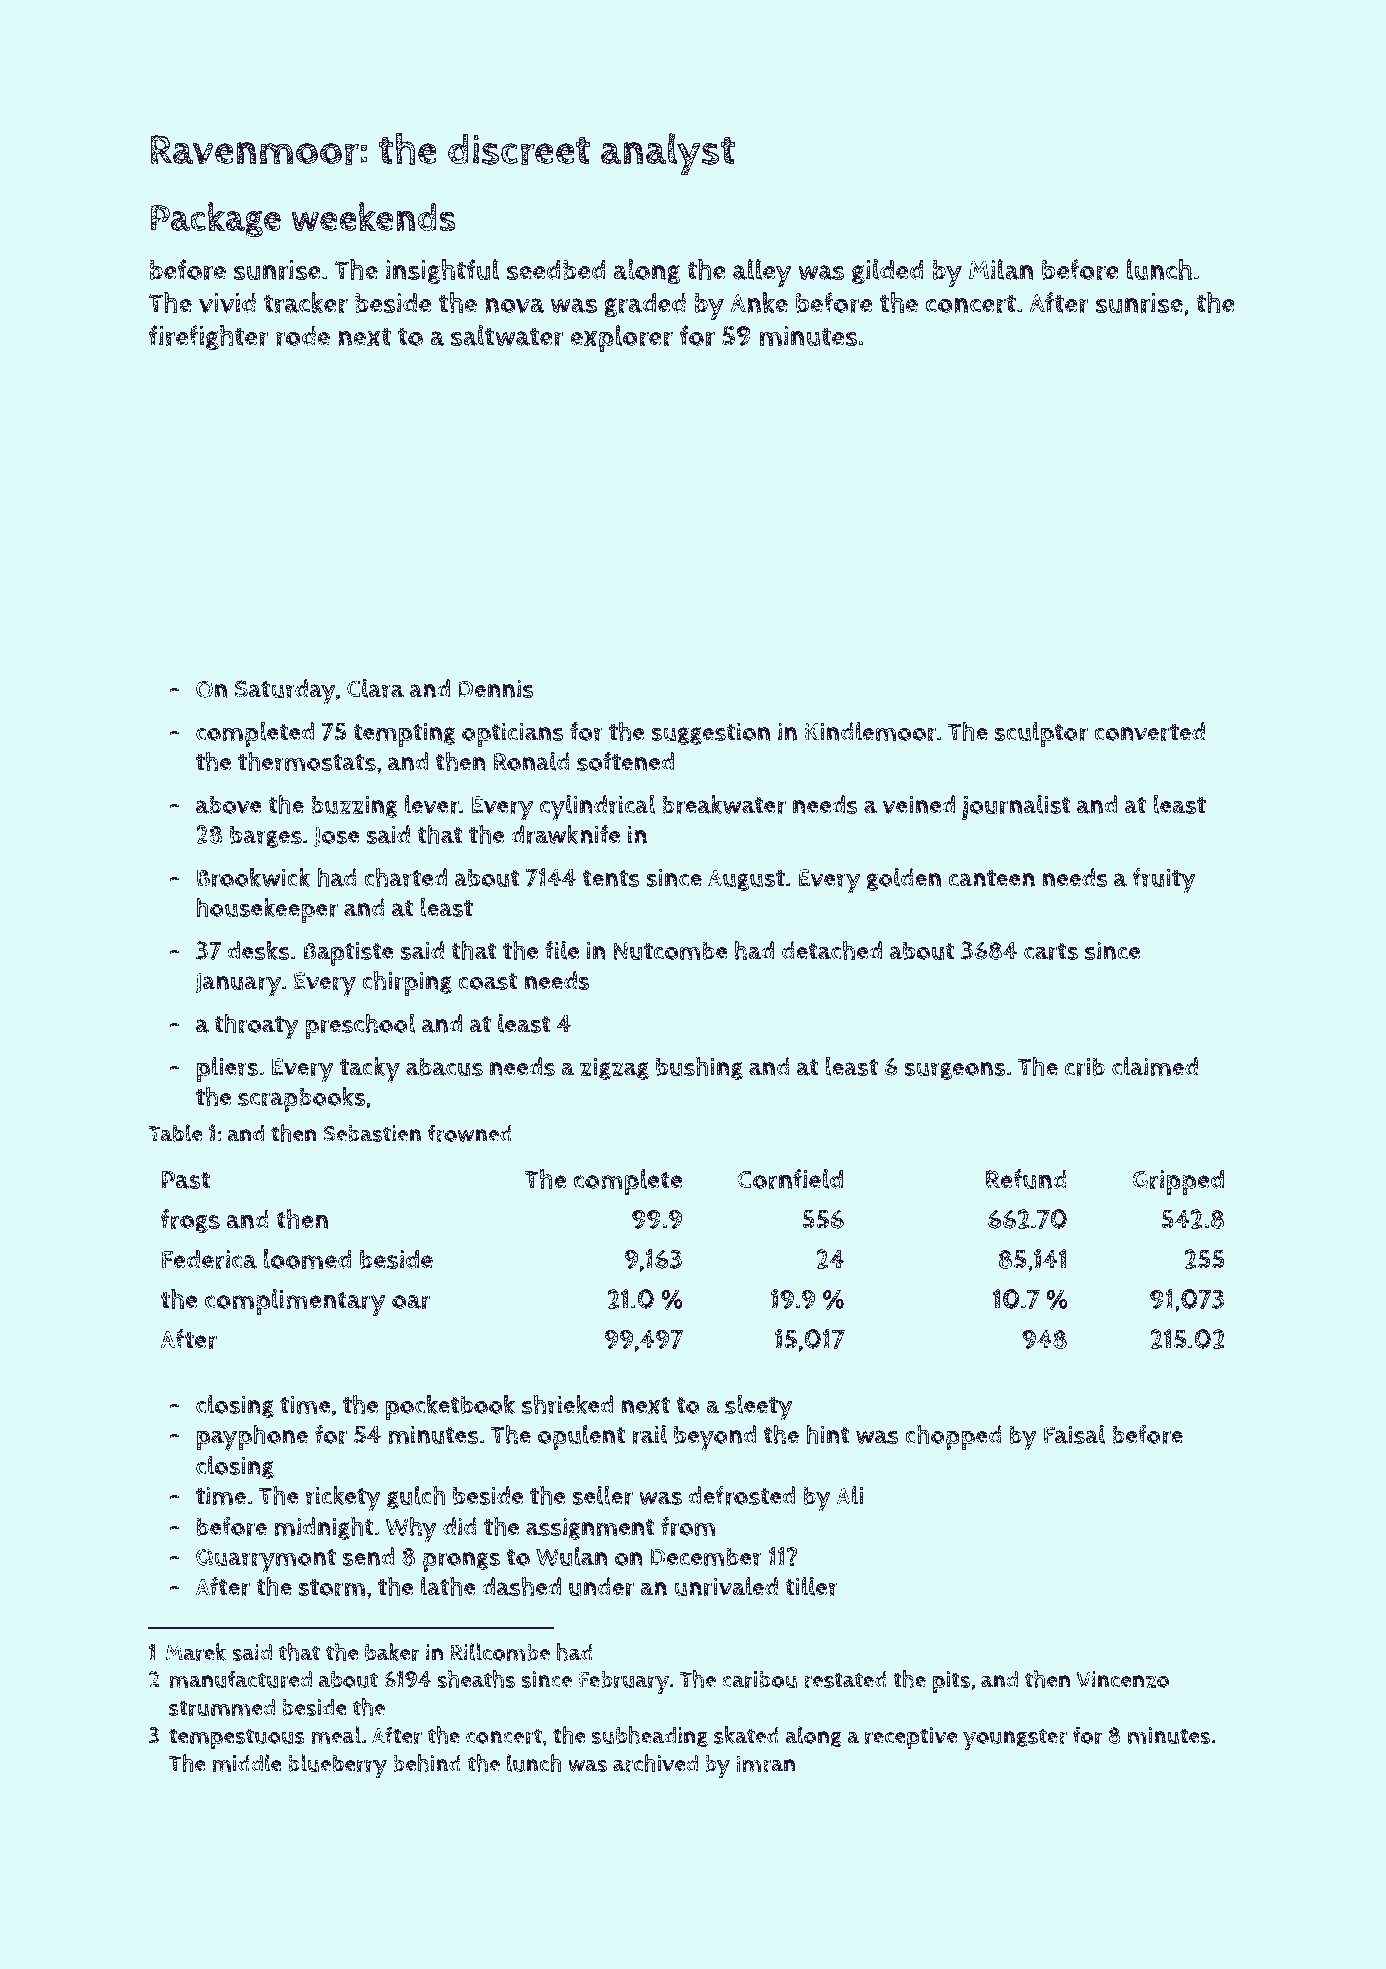  Describe the element at coordinates (229, 804) in the screenshot. I see `above` at that location.
